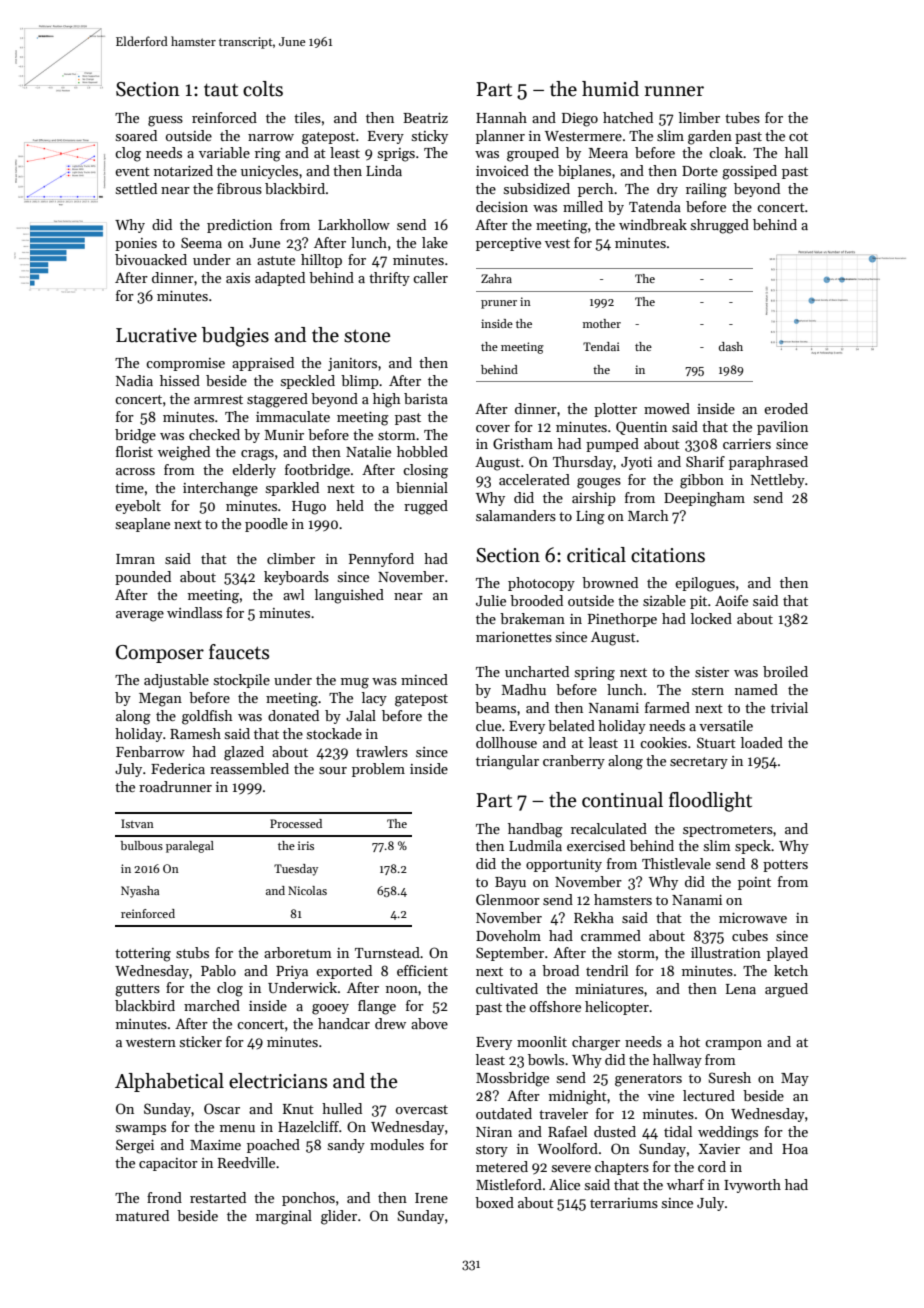 The width and height of the document is (924, 1308). What do you see at coordinates (284, 1217) in the document?
I see `marginal` at bounding box center [284, 1217].
